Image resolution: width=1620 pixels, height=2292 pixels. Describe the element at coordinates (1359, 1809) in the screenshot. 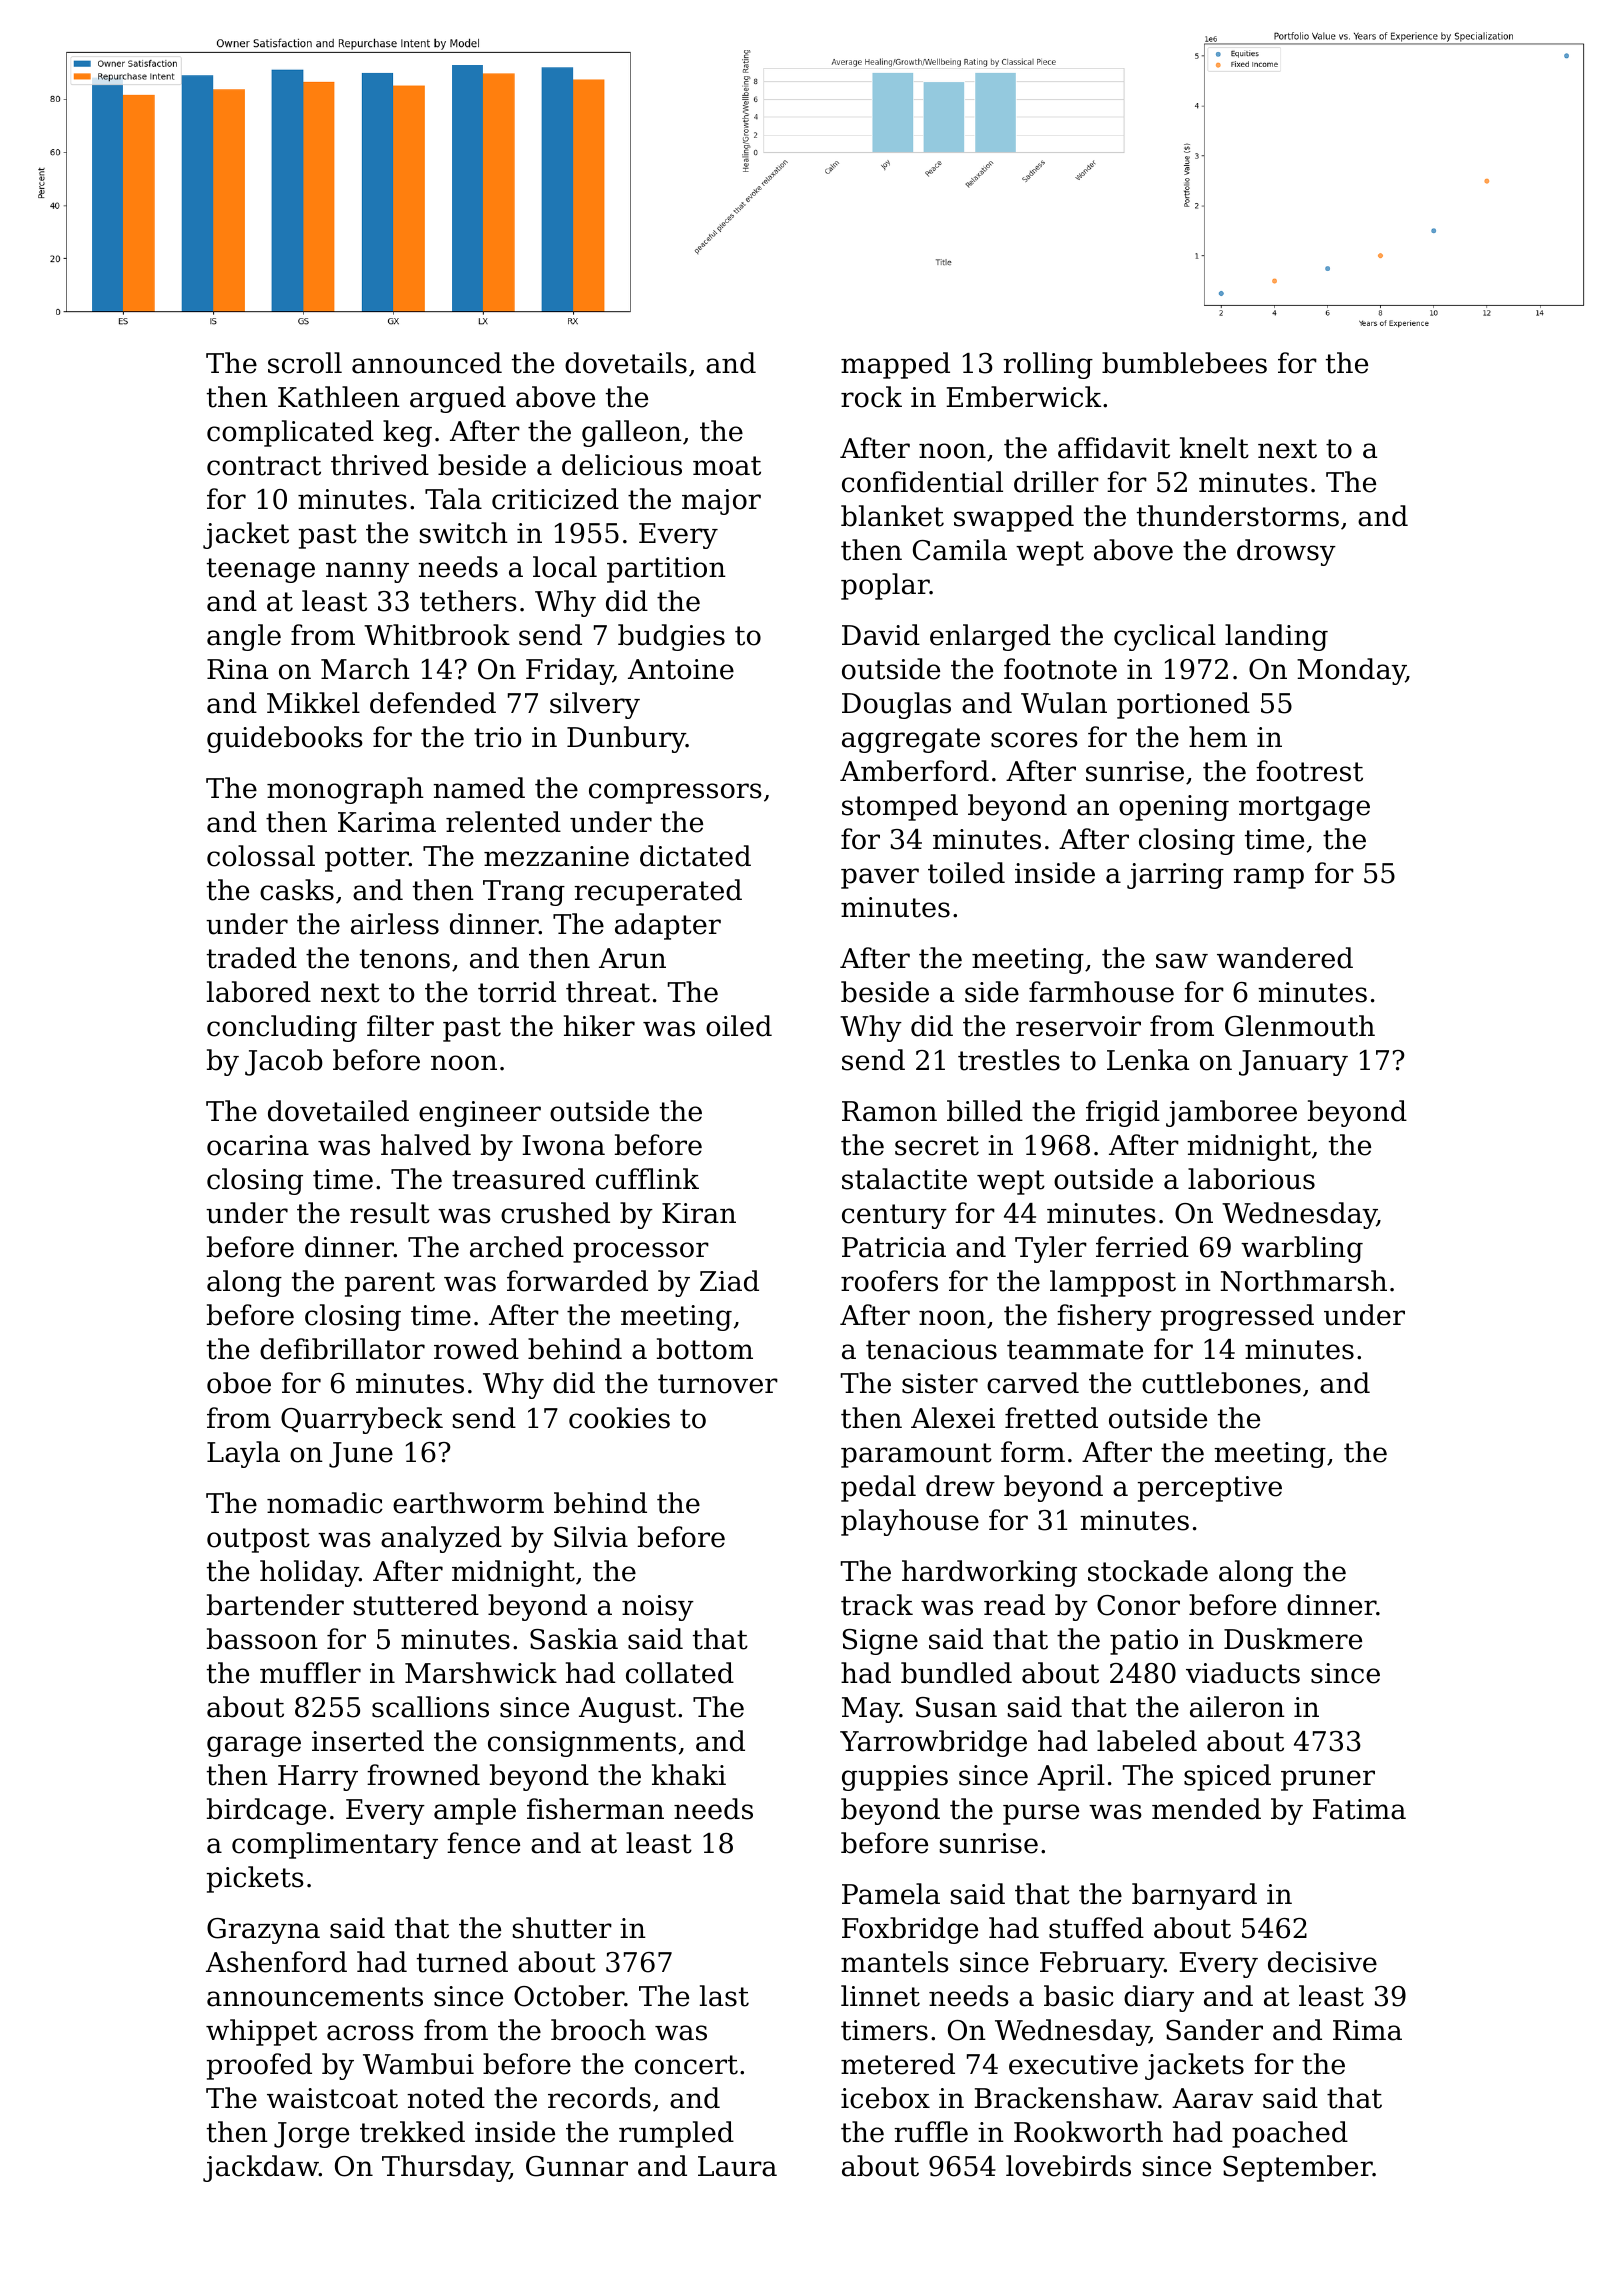

I see `Fatima` at that location.
